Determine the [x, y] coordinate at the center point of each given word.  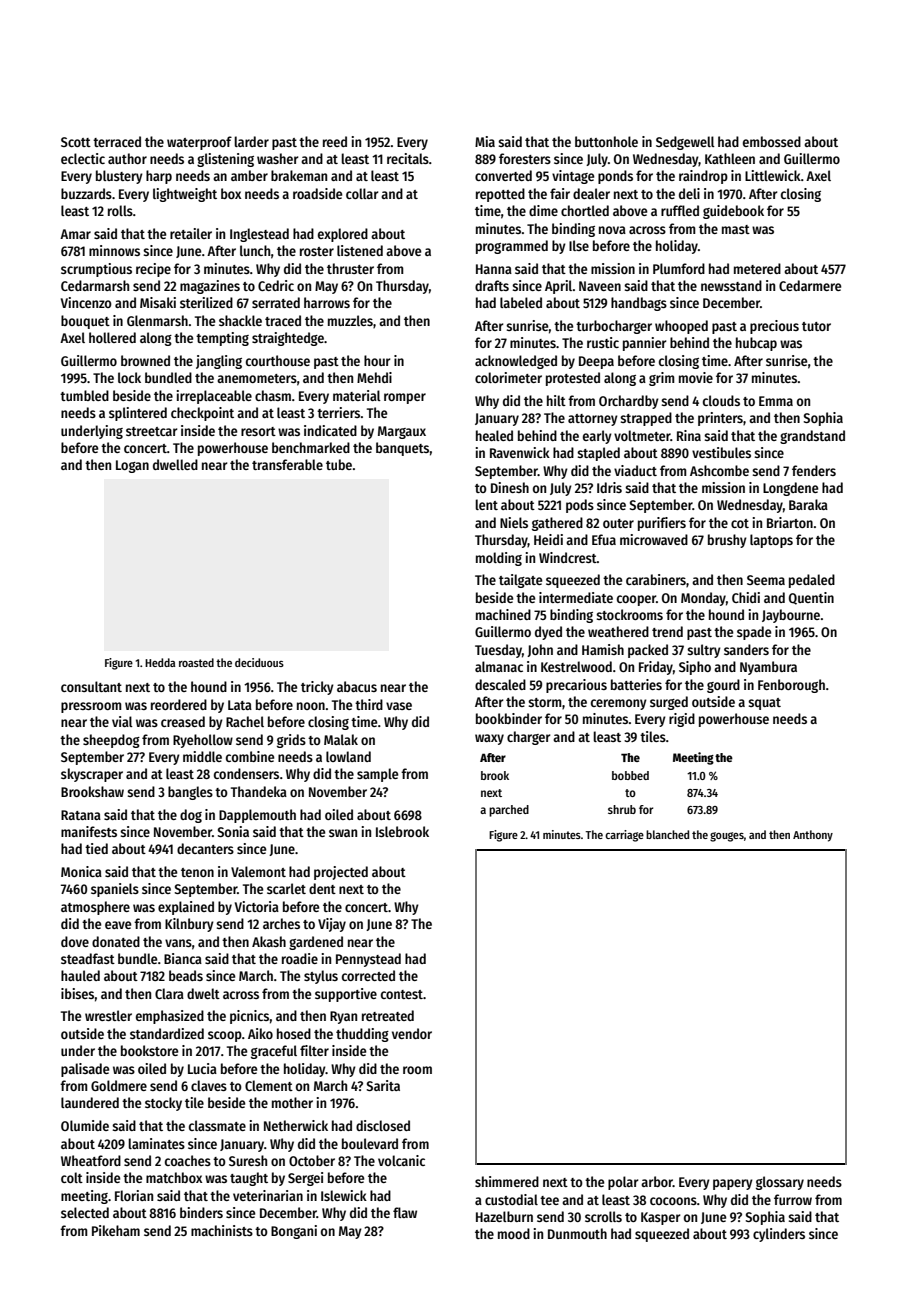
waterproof [199, 143]
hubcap [756, 344]
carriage [624, 836]
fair [560, 193]
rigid [682, 720]
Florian [134, 1195]
